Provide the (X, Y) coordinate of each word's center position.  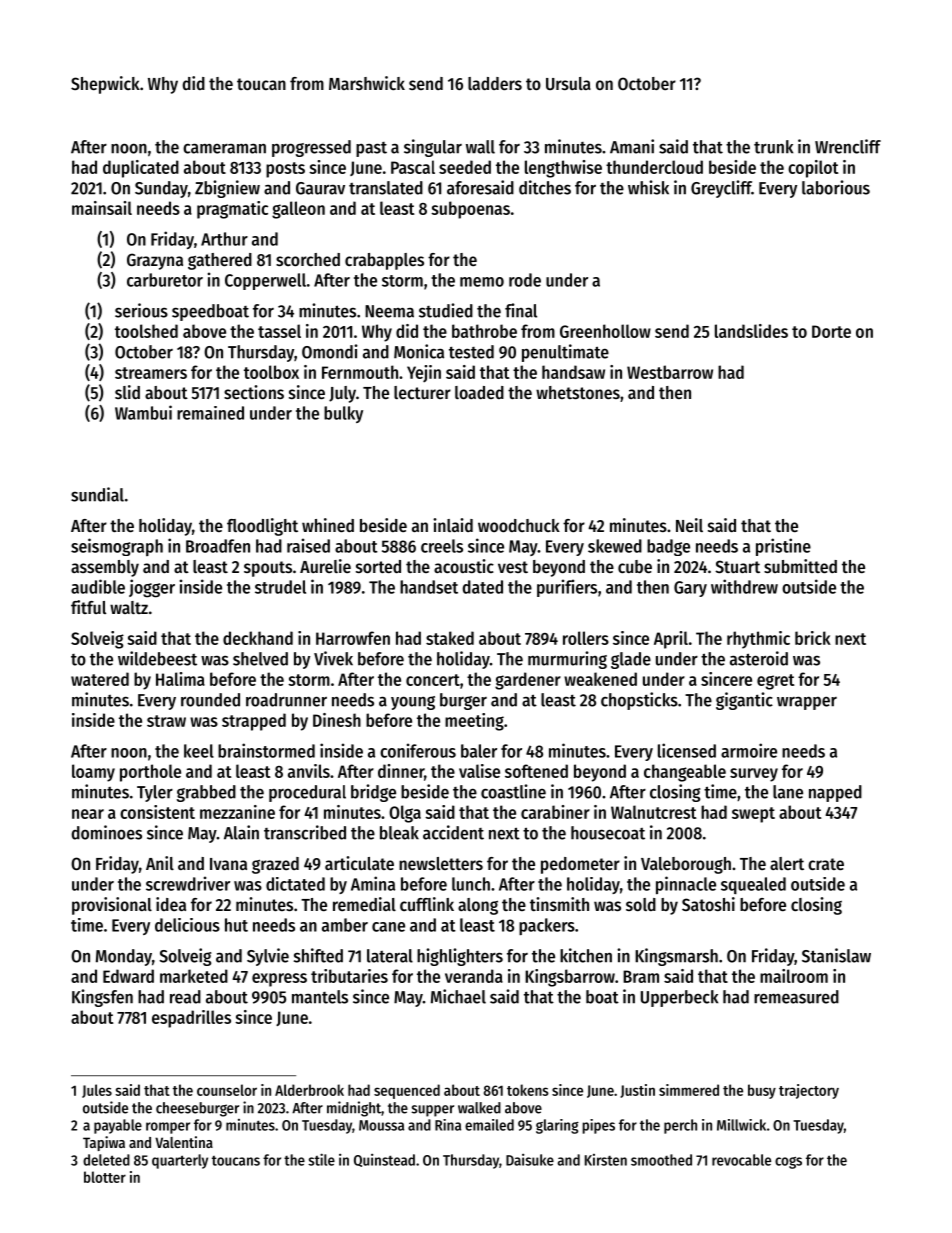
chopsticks (639, 701)
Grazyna (155, 261)
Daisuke (530, 1160)
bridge (373, 793)
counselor (227, 1090)
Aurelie (325, 566)
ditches (545, 187)
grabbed (206, 793)
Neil (689, 525)
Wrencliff (848, 146)
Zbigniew (227, 189)
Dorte (831, 331)
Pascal (413, 167)
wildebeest (157, 658)
